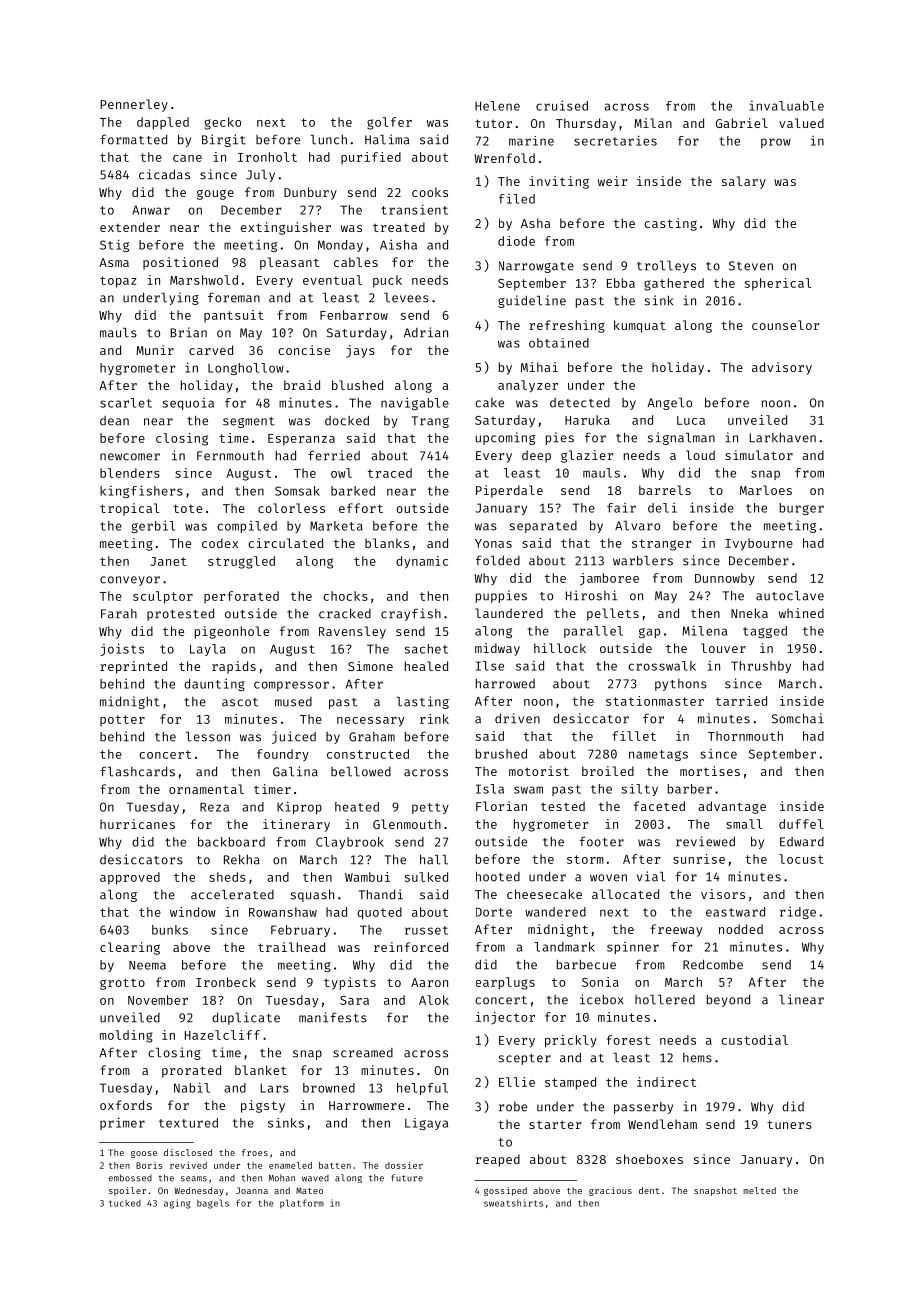 This screenshot has width=924, height=1308. I want to click on helpful, so click(422, 1089).
